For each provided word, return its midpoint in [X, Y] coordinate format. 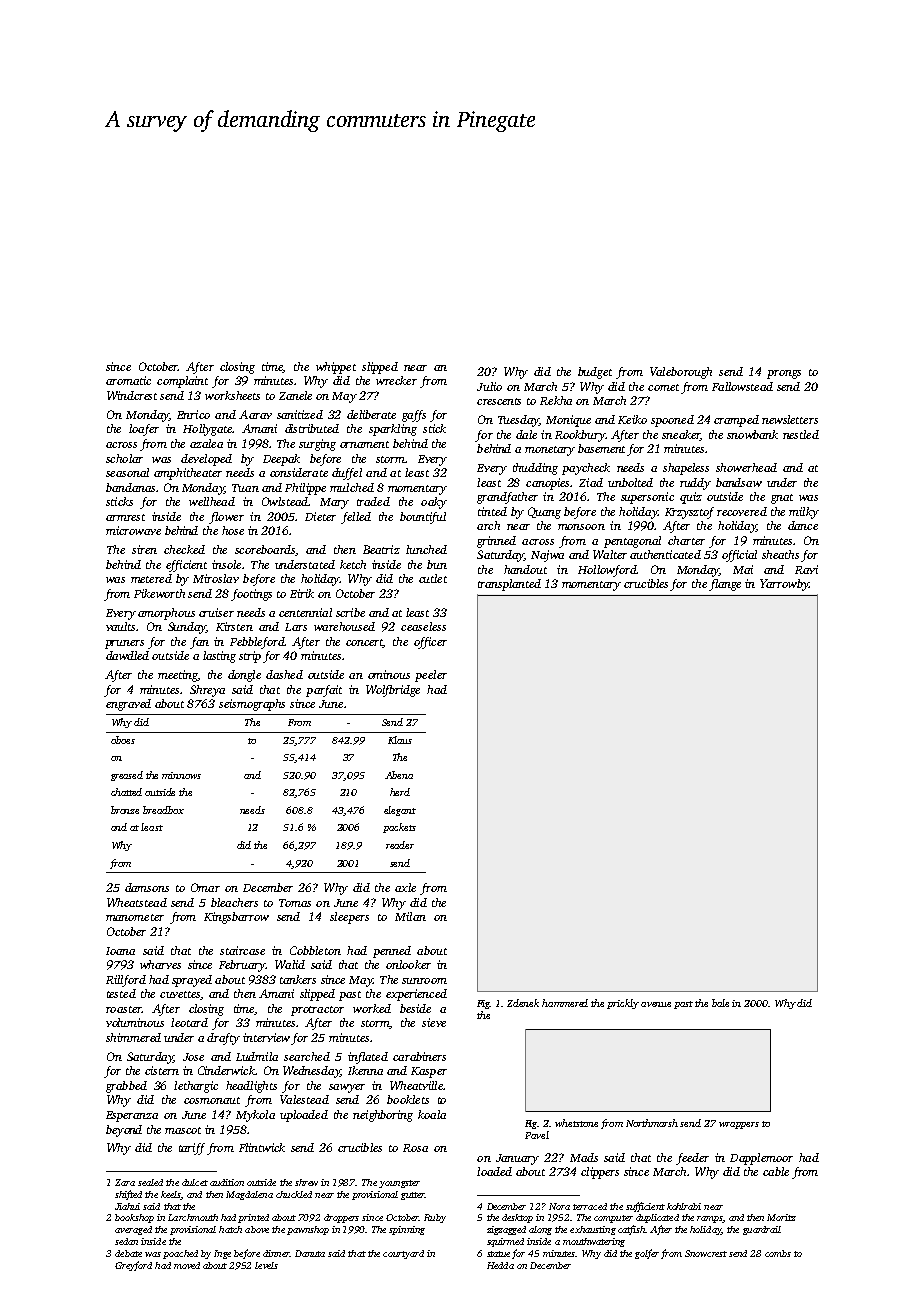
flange [725, 585]
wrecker [396, 380]
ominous [389, 674]
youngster [399, 1184]
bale [720, 1003]
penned [392, 952]
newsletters [790, 419]
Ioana [120, 951]
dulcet [195, 1182]
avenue [656, 1004]
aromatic [128, 380]
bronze [125, 810]
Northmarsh [652, 1123]
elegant [400, 811]
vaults [120, 626]
